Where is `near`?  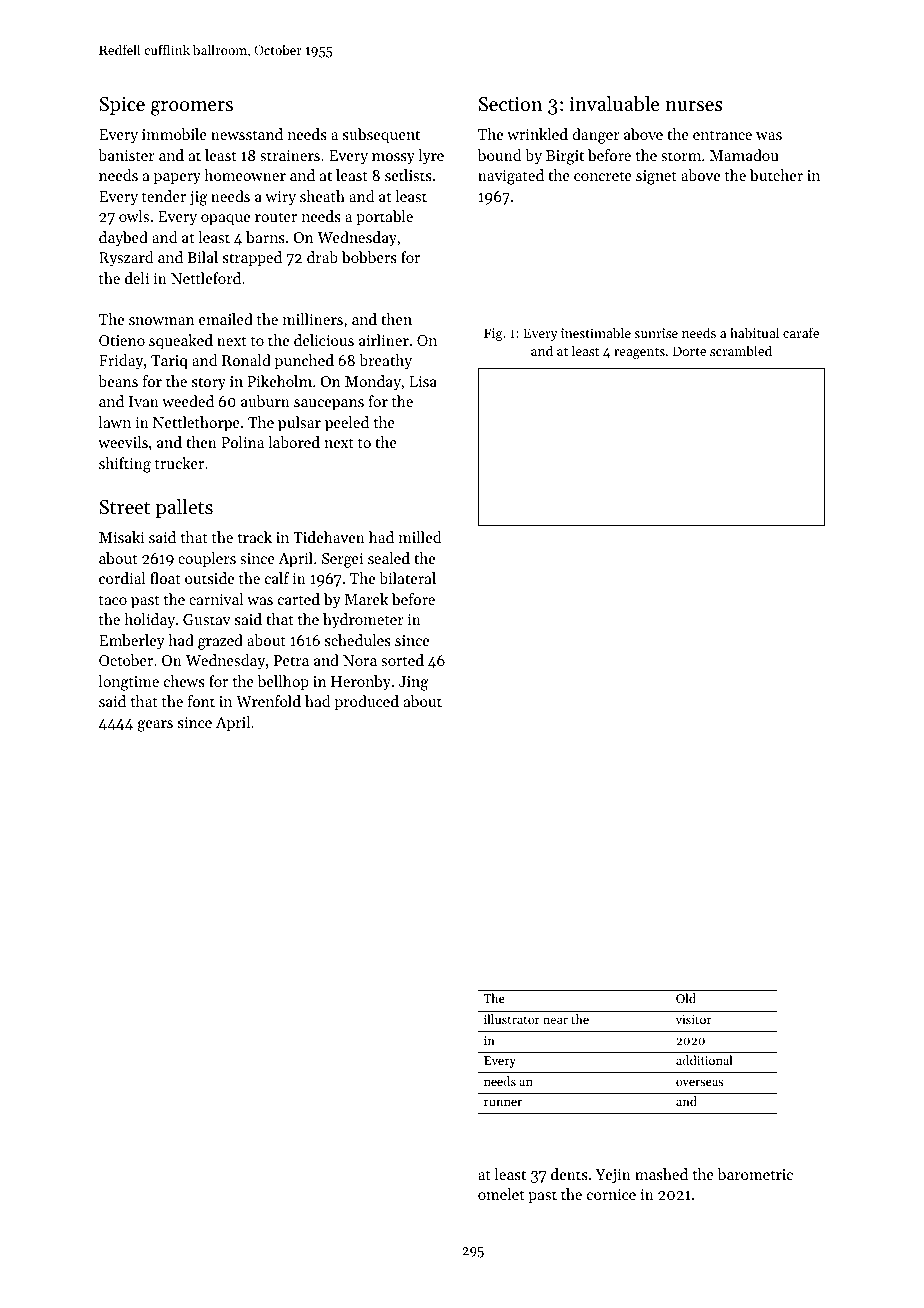
near is located at coordinates (555, 1020).
